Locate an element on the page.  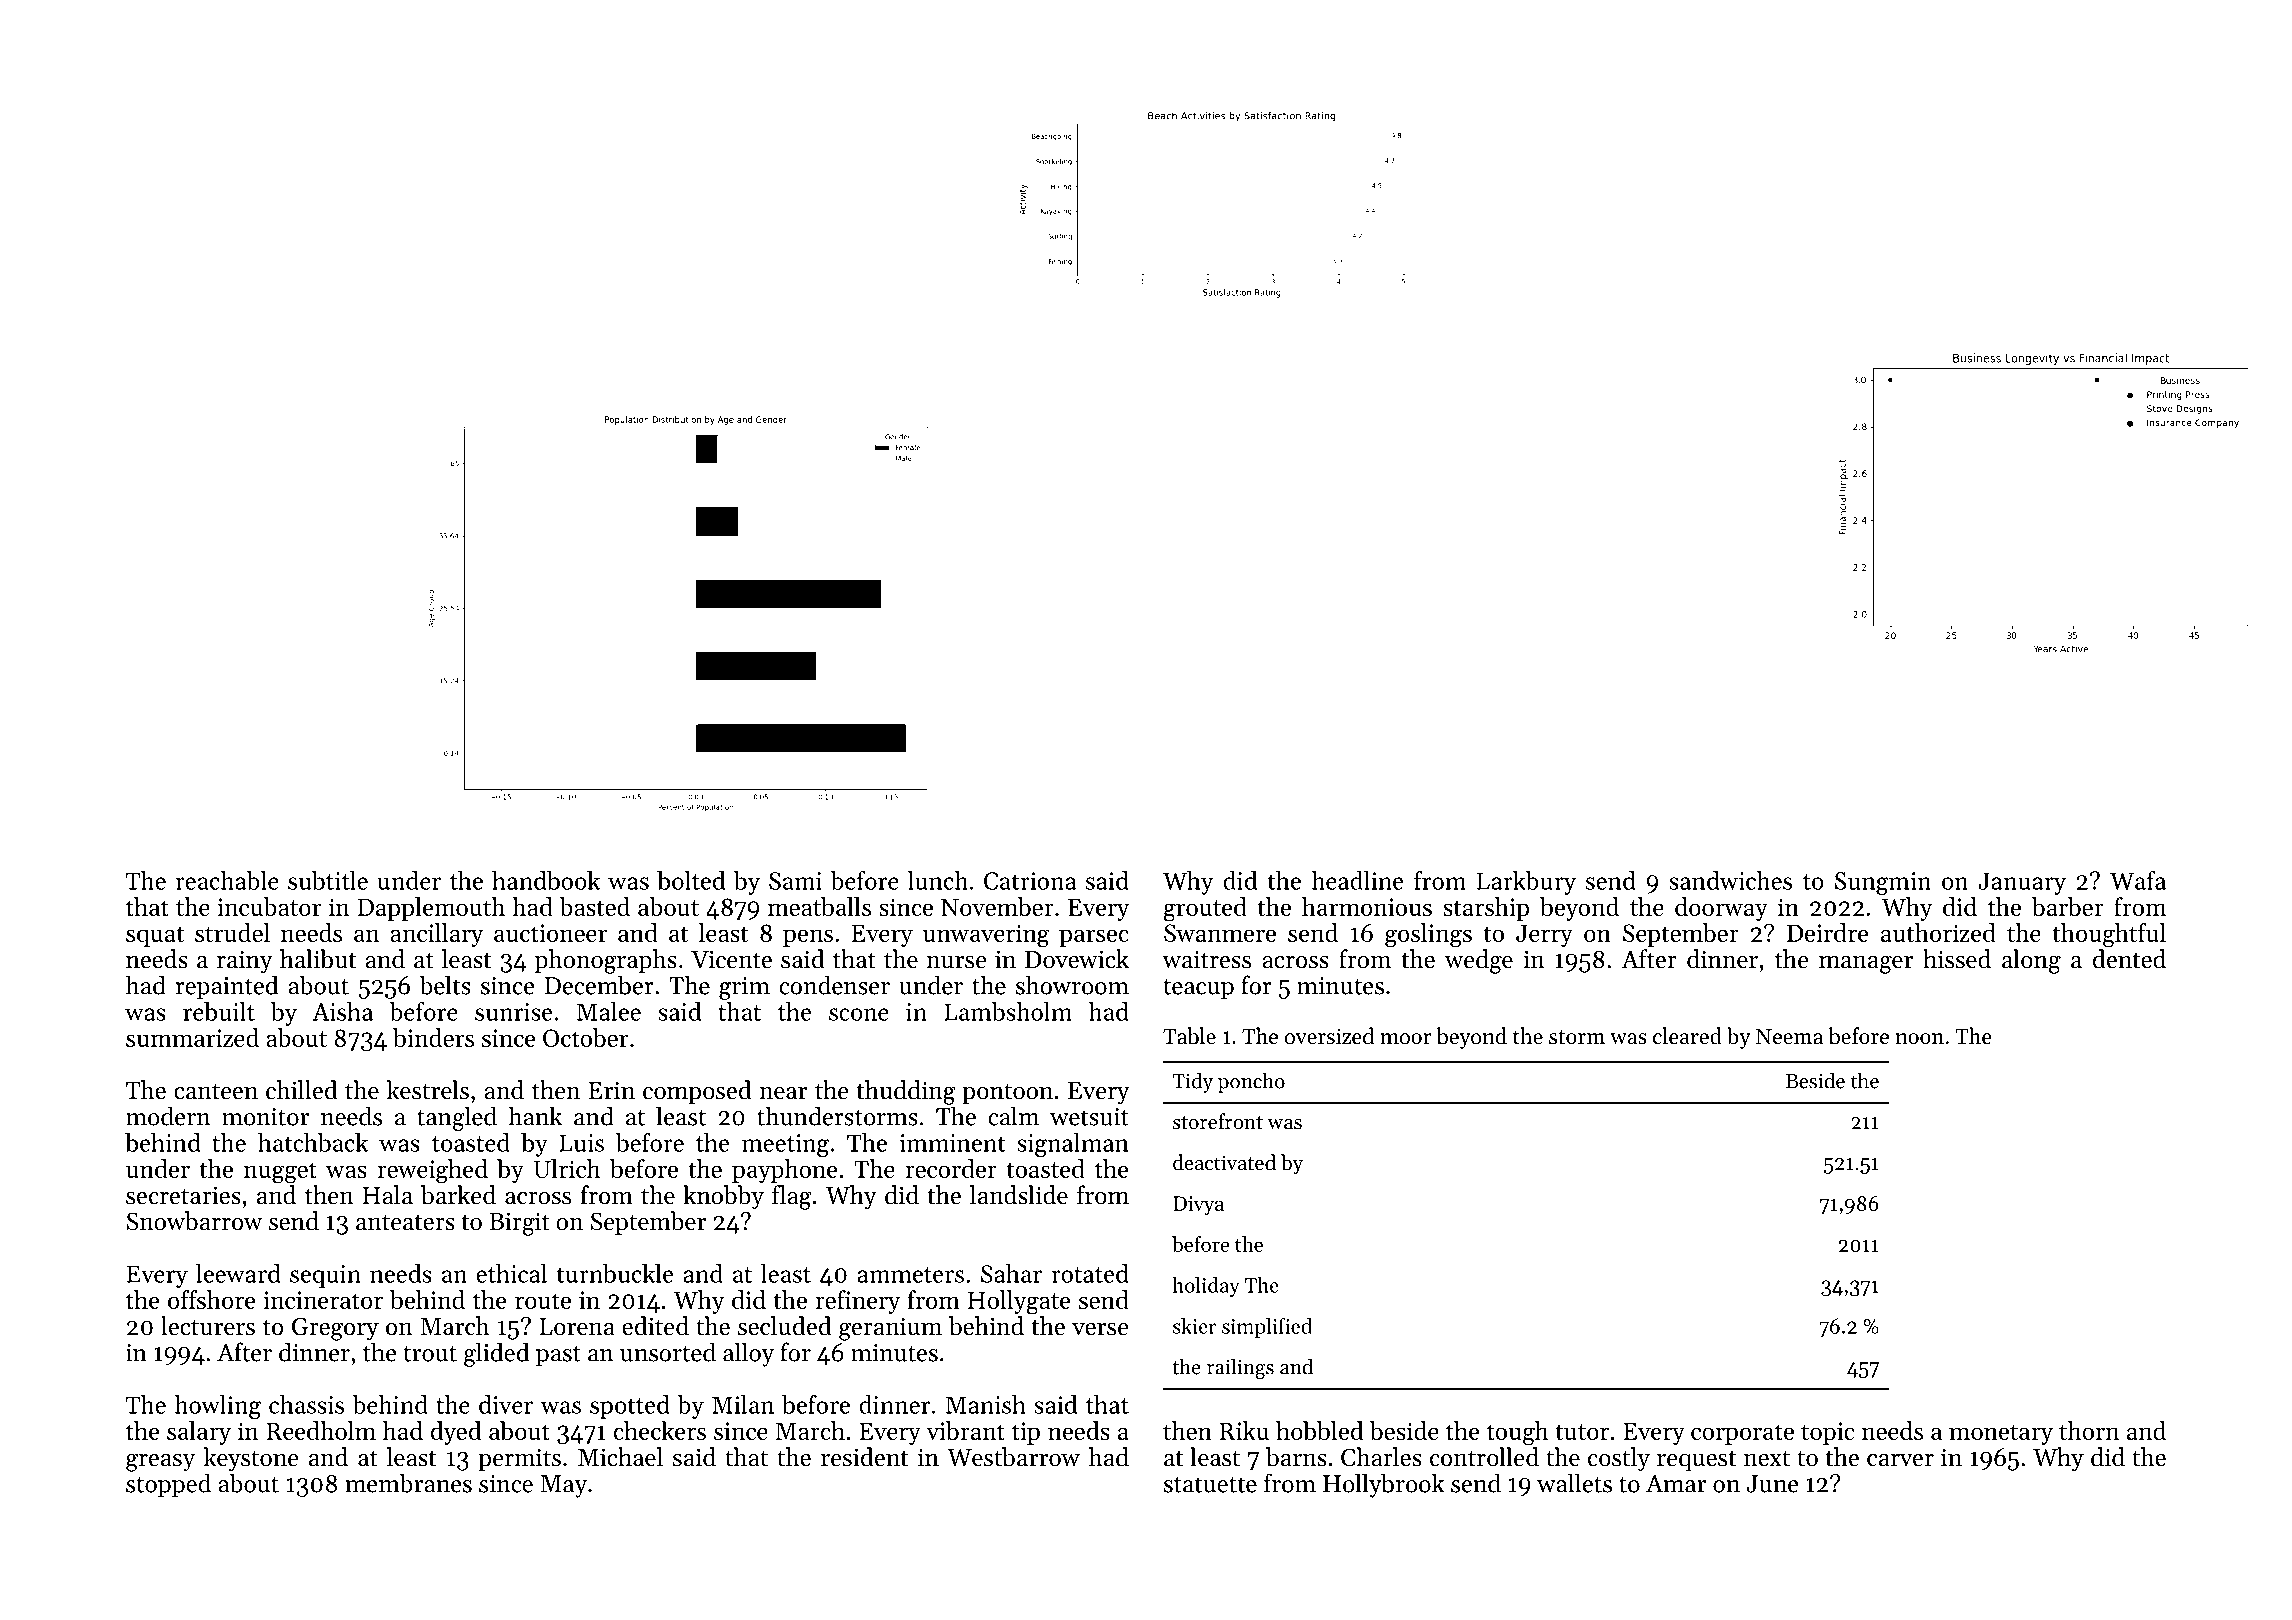
Hollybrook is located at coordinates (1384, 1485).
